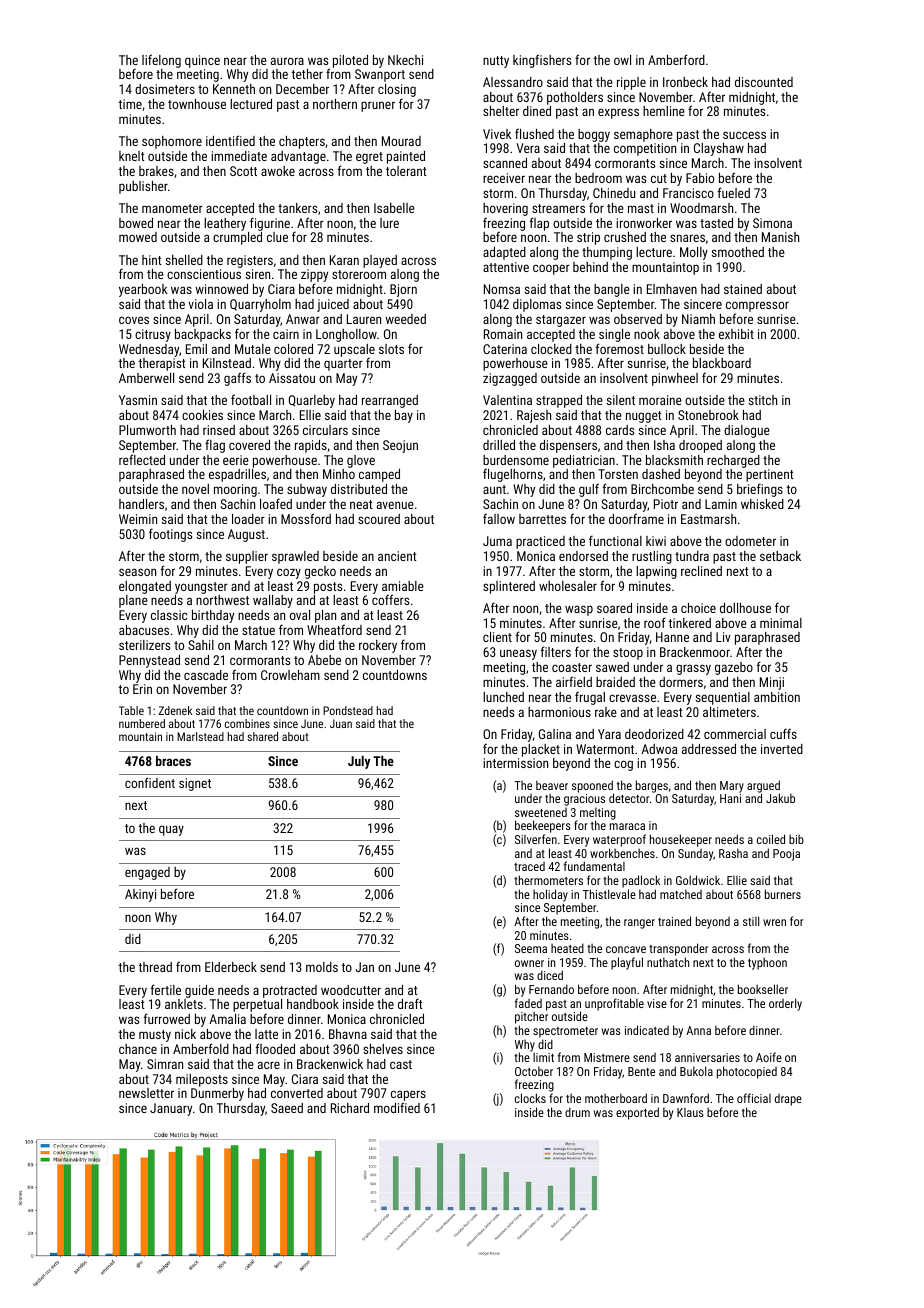  Describe the element at coordinates (594, 866) in the screenshot. I see `fundamental` at that location.
